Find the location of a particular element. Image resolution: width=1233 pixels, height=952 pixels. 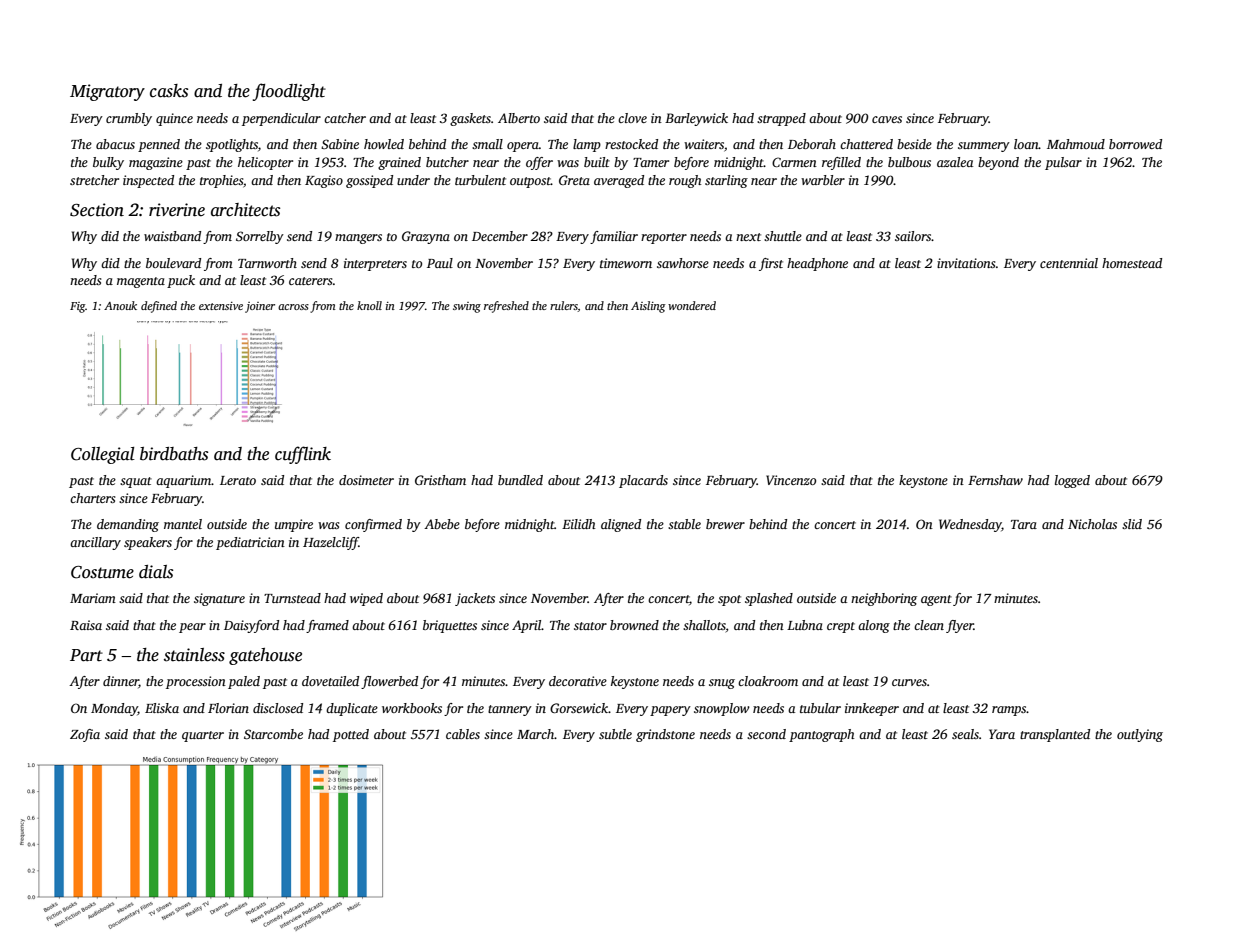

potted is located at coordinates (351, 735).
